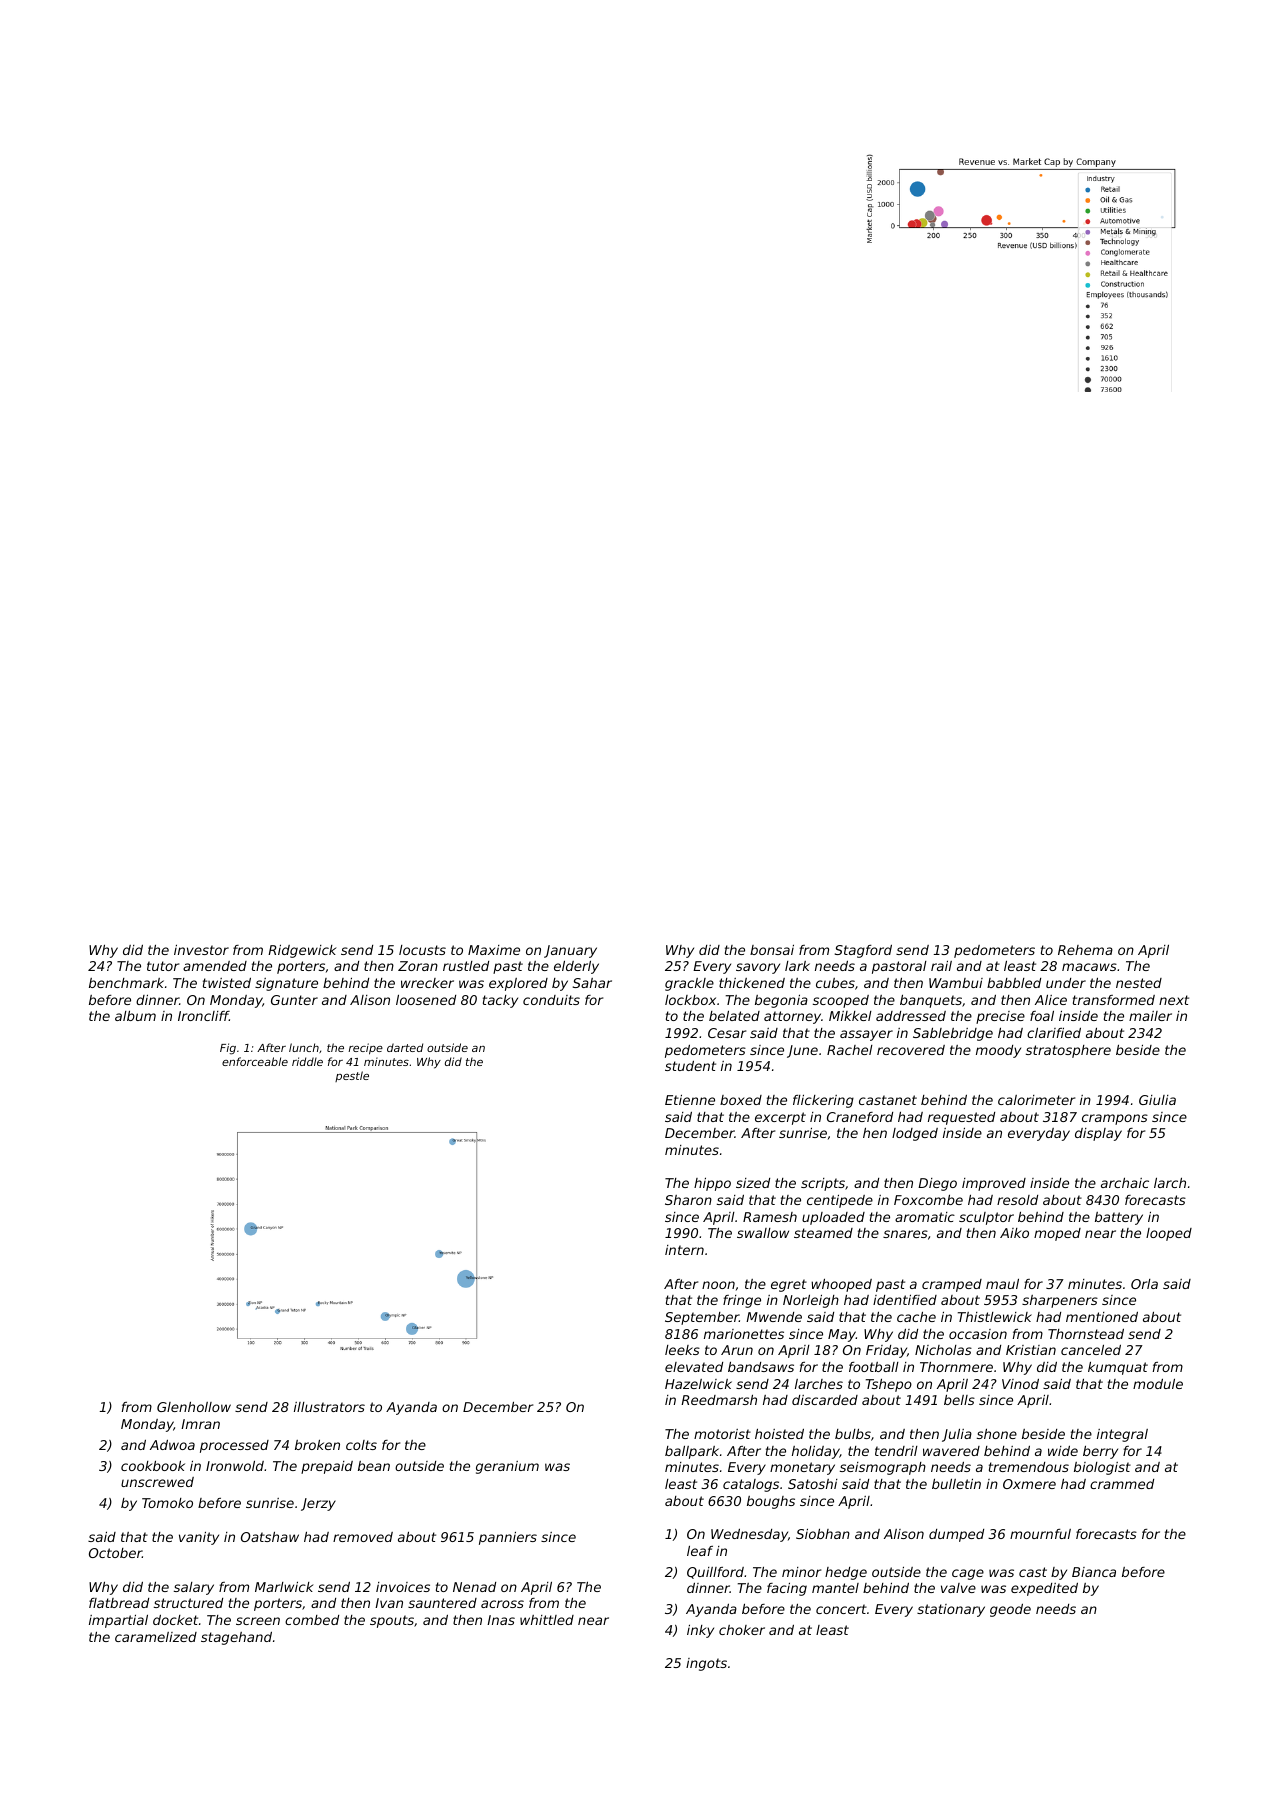 This page has height=1814, width=1282. I want to click on nested, so click(1139, 983).
